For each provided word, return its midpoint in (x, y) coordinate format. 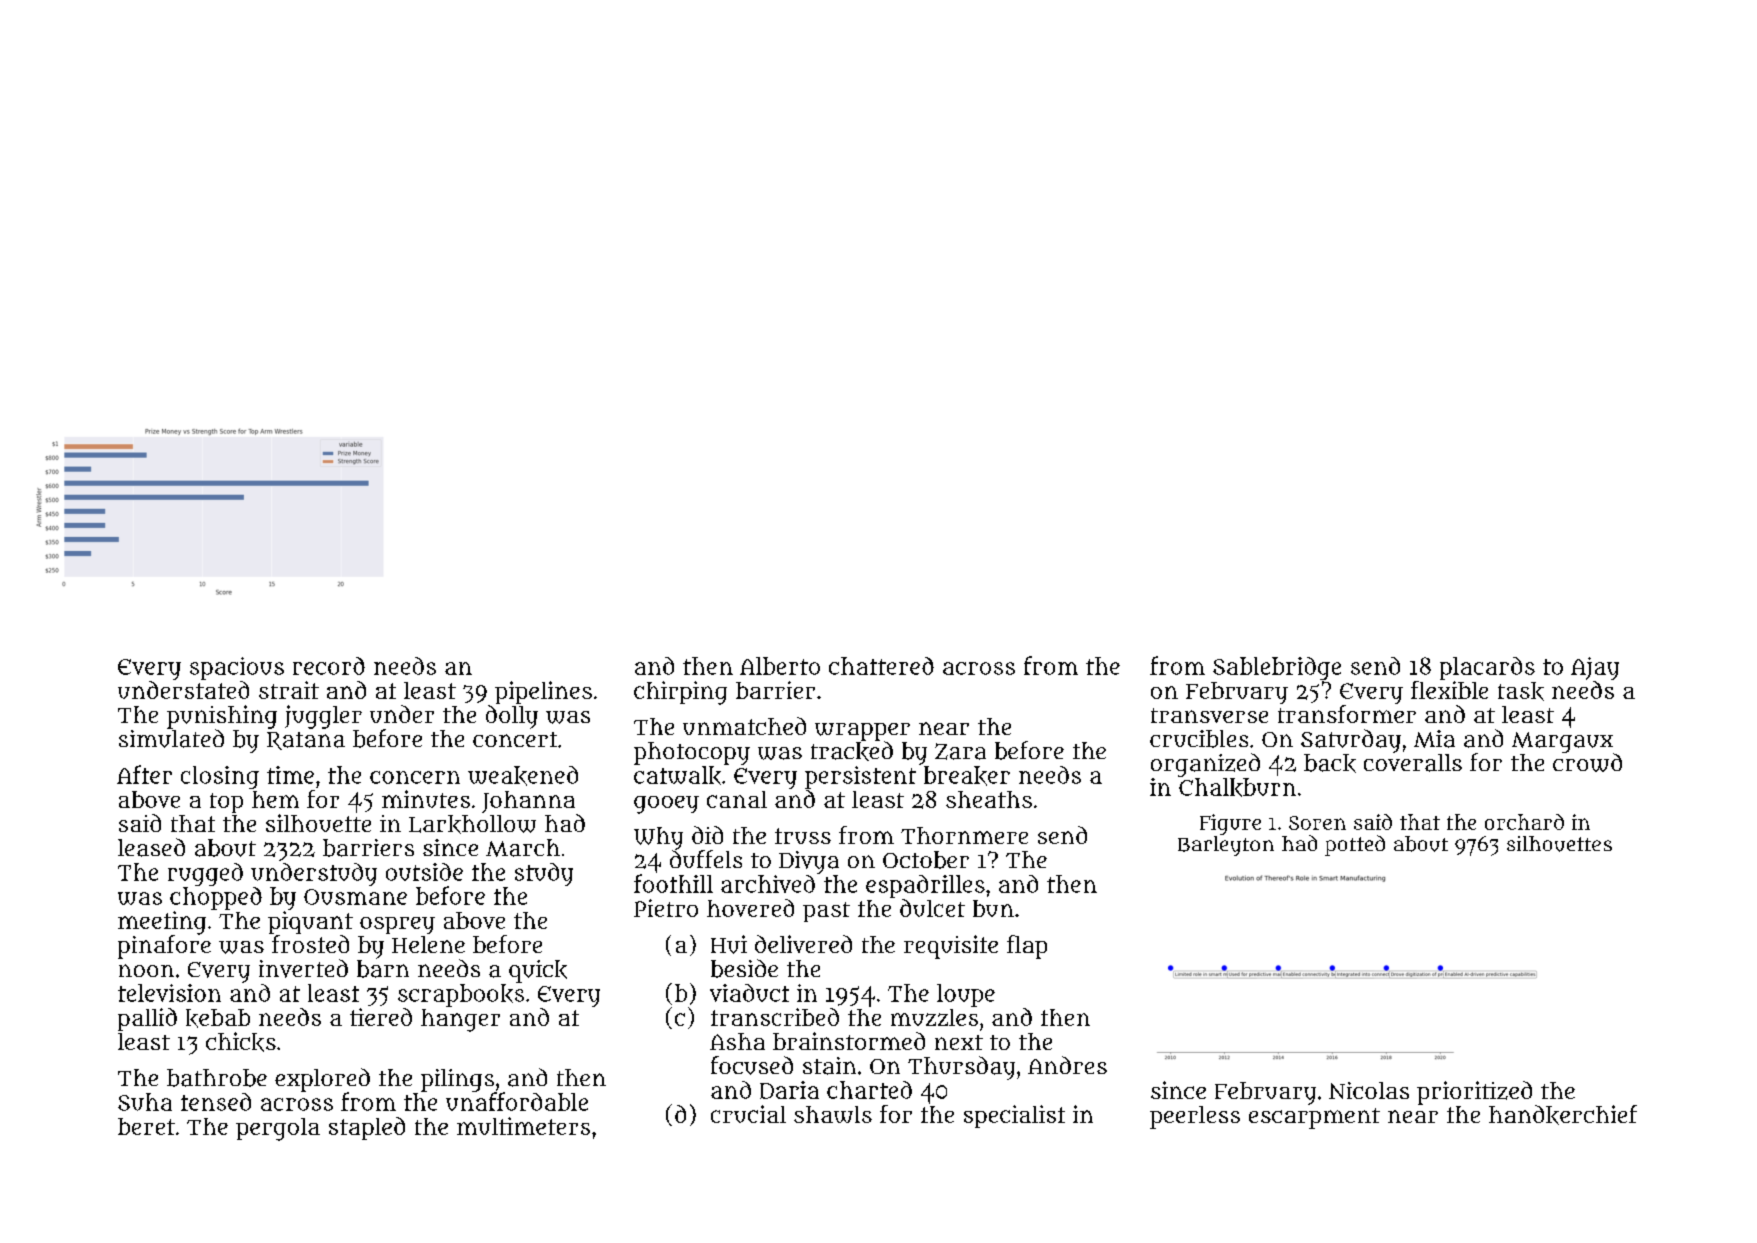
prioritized (1474, 1093)
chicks (241, 1042)
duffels (706, 859)
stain (829, 1066)
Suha (145, 1102)
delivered (803, 944)
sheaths (989, 799)
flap (1027, 947)
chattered (881, 666)
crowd (1587, 762)
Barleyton (1226, 846)
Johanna (528, 802)
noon (146, 970)
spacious (237, 668)
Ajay (1595, 668)
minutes (426, 799)
